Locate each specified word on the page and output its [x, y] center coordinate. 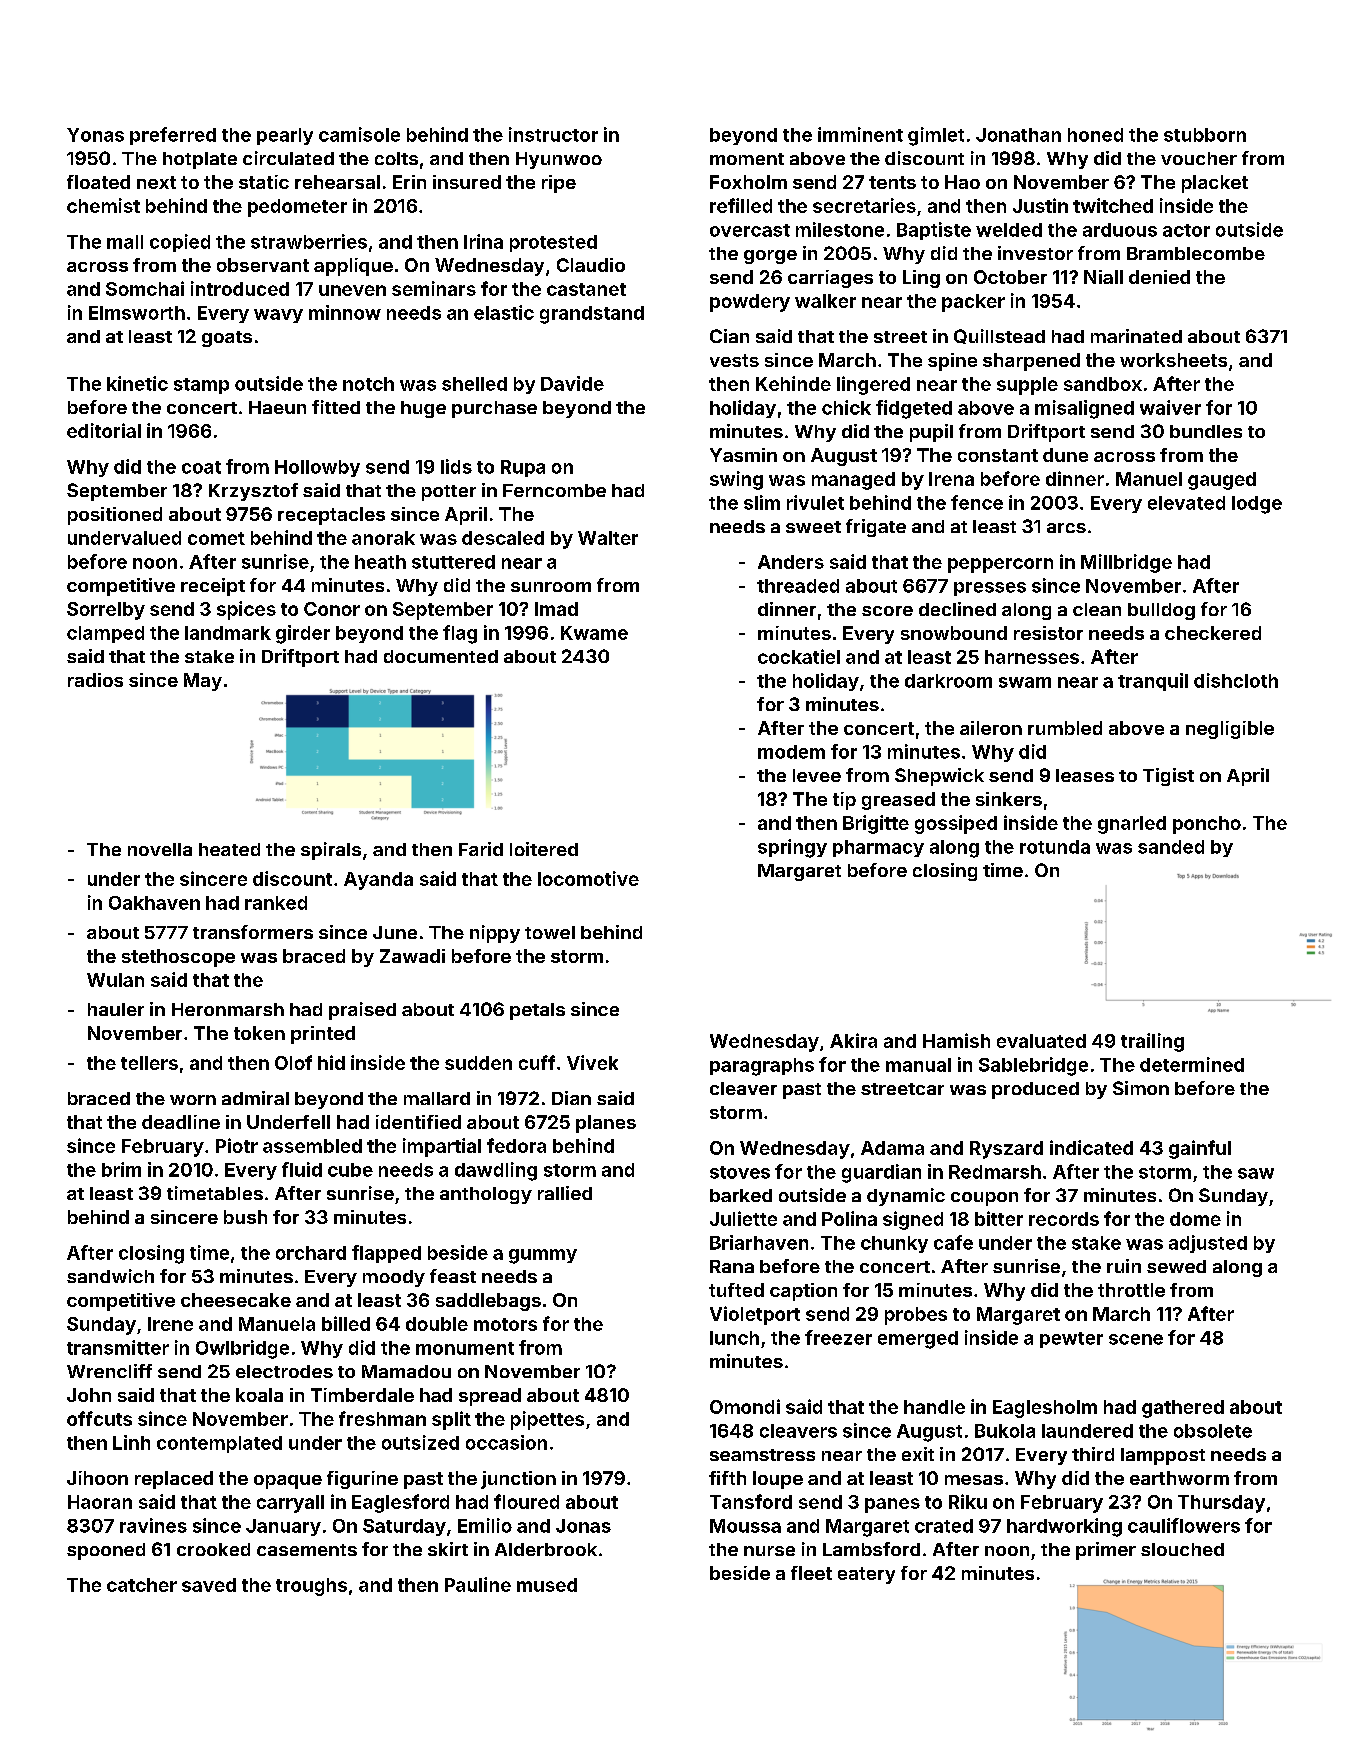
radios [95, 680]
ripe [559, 184]
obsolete [1213, 1431]
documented [441, 656]
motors [505, 1324]
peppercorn [1000, 565]
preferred [173, 136]
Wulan [115, 980]
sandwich [110, 1276]
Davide [572, 383]
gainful [1200, 1149]
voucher [1199, 158]
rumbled [1065, 728]
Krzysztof [253, 492]
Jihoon [97, 1478]
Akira [853, 1040]
